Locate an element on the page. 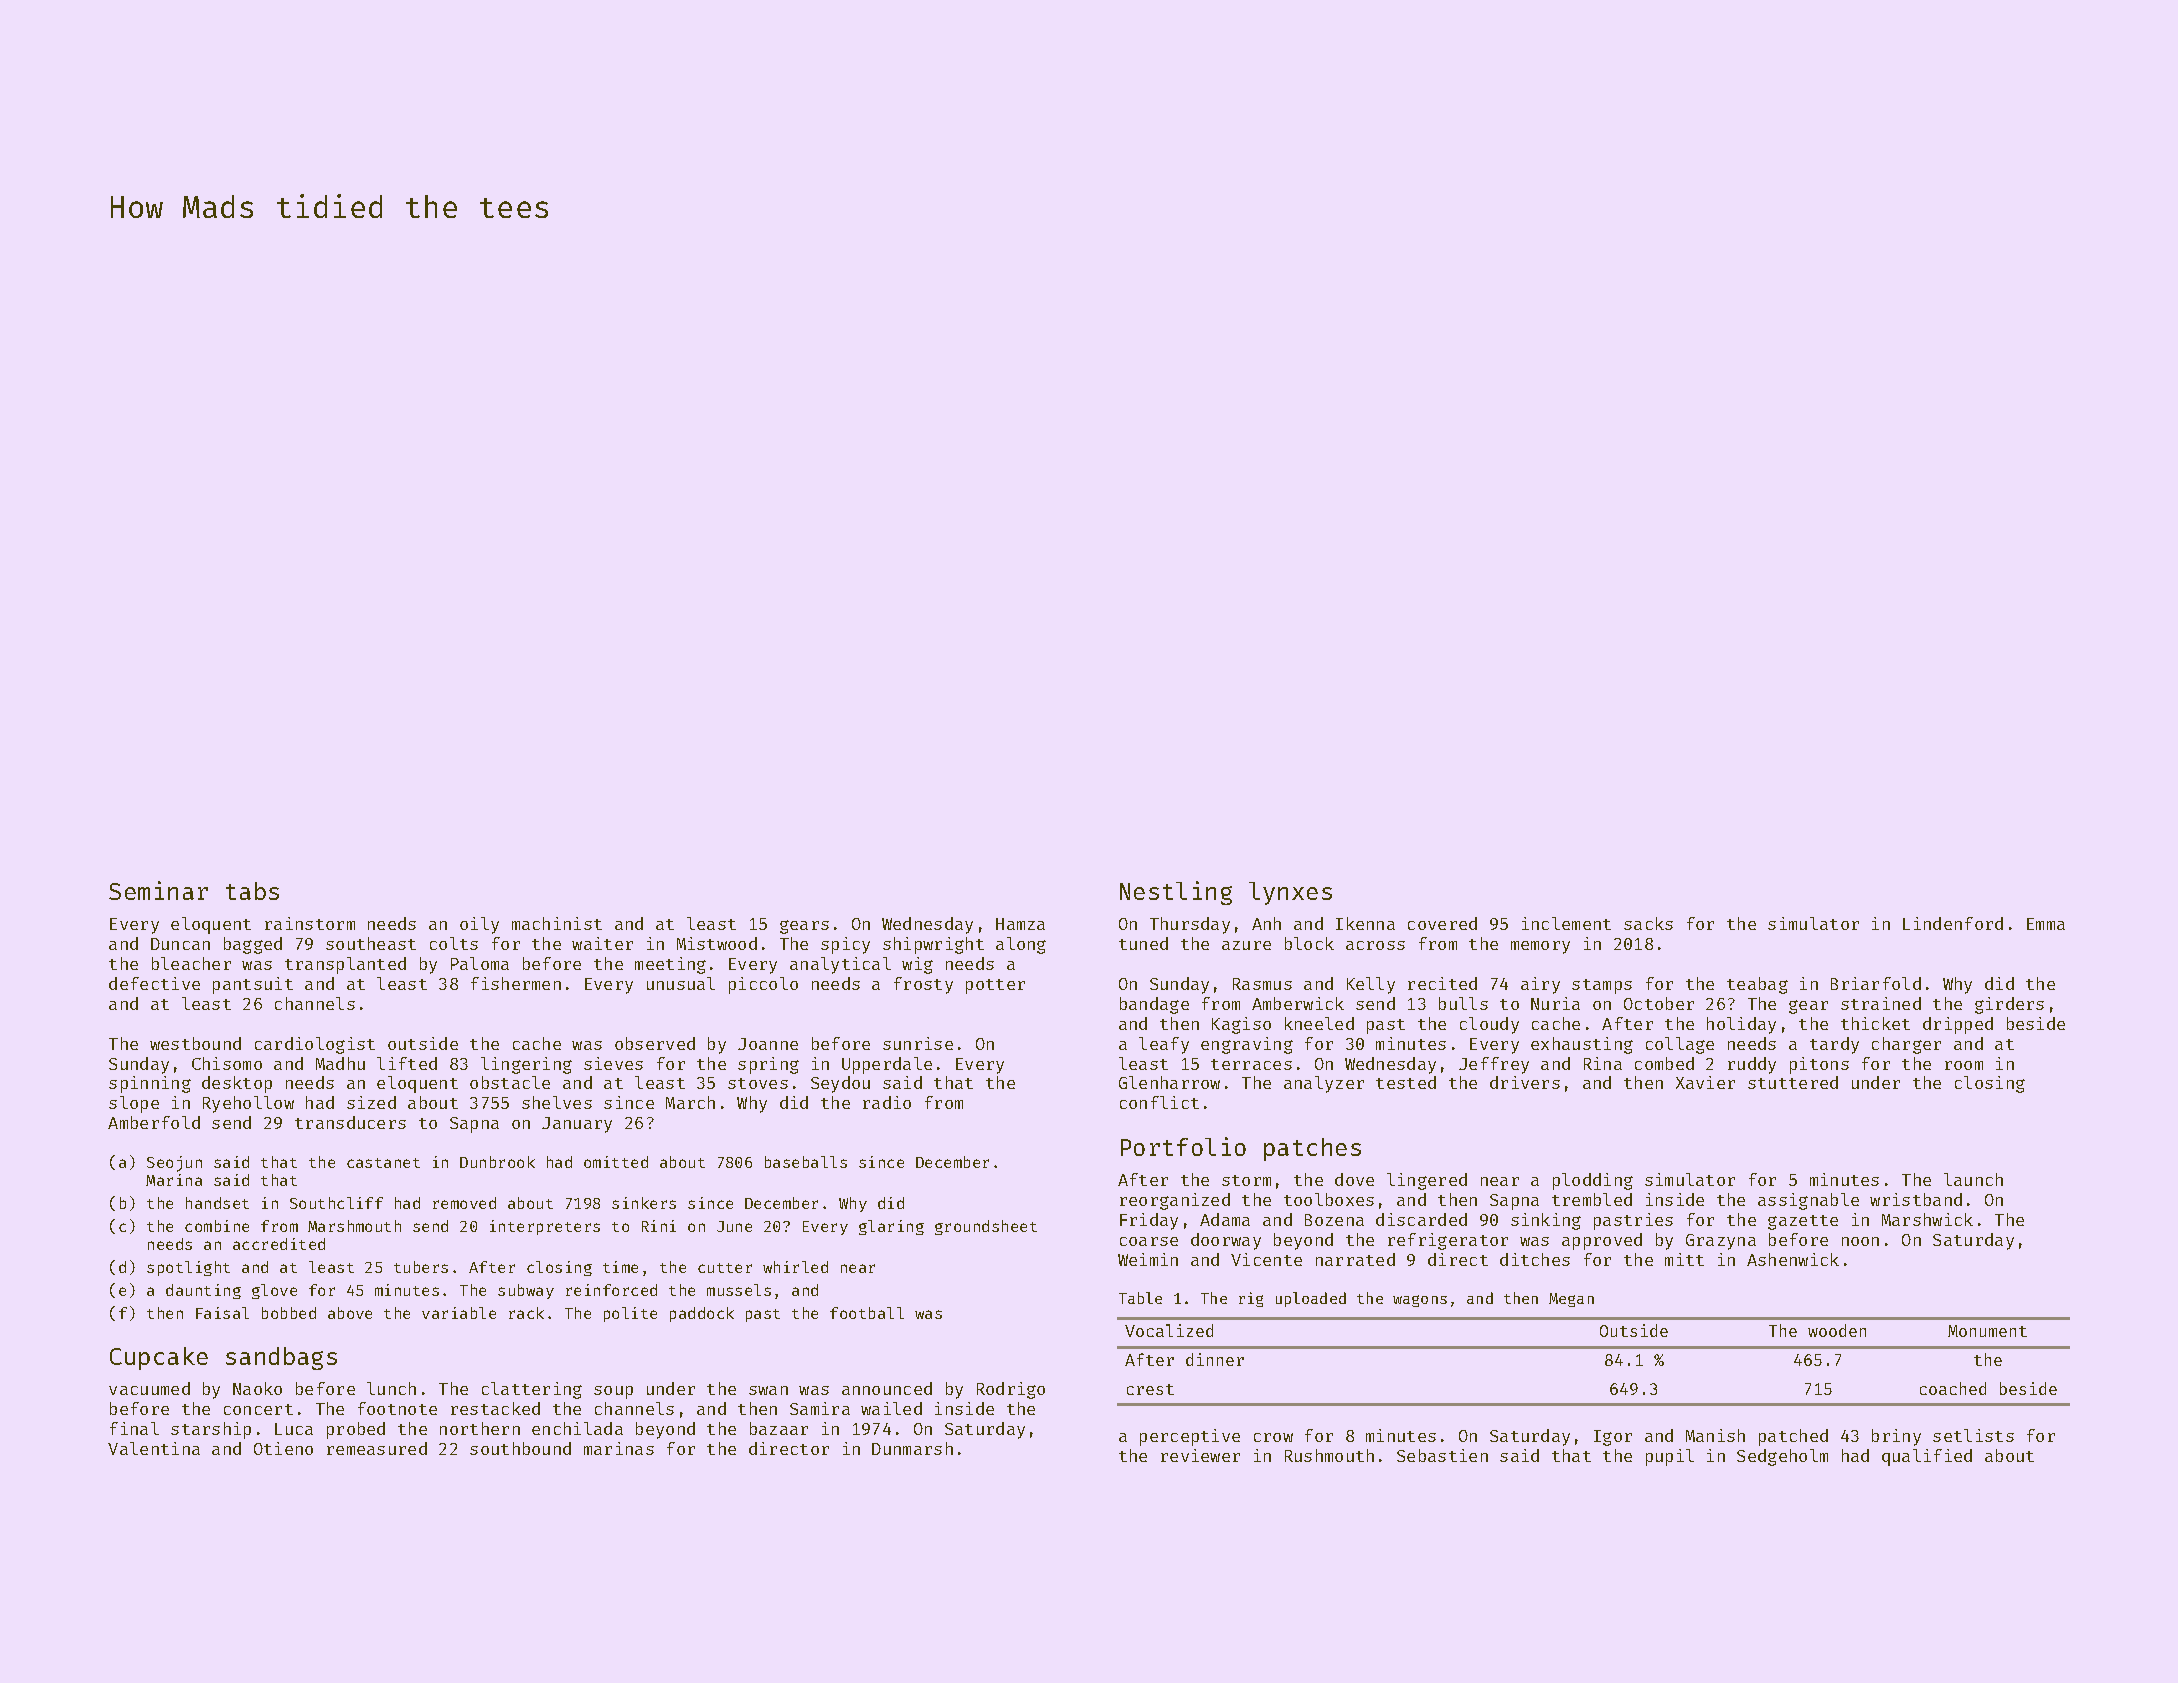  Dunmarsh is located at coordinates (912, 1448).
